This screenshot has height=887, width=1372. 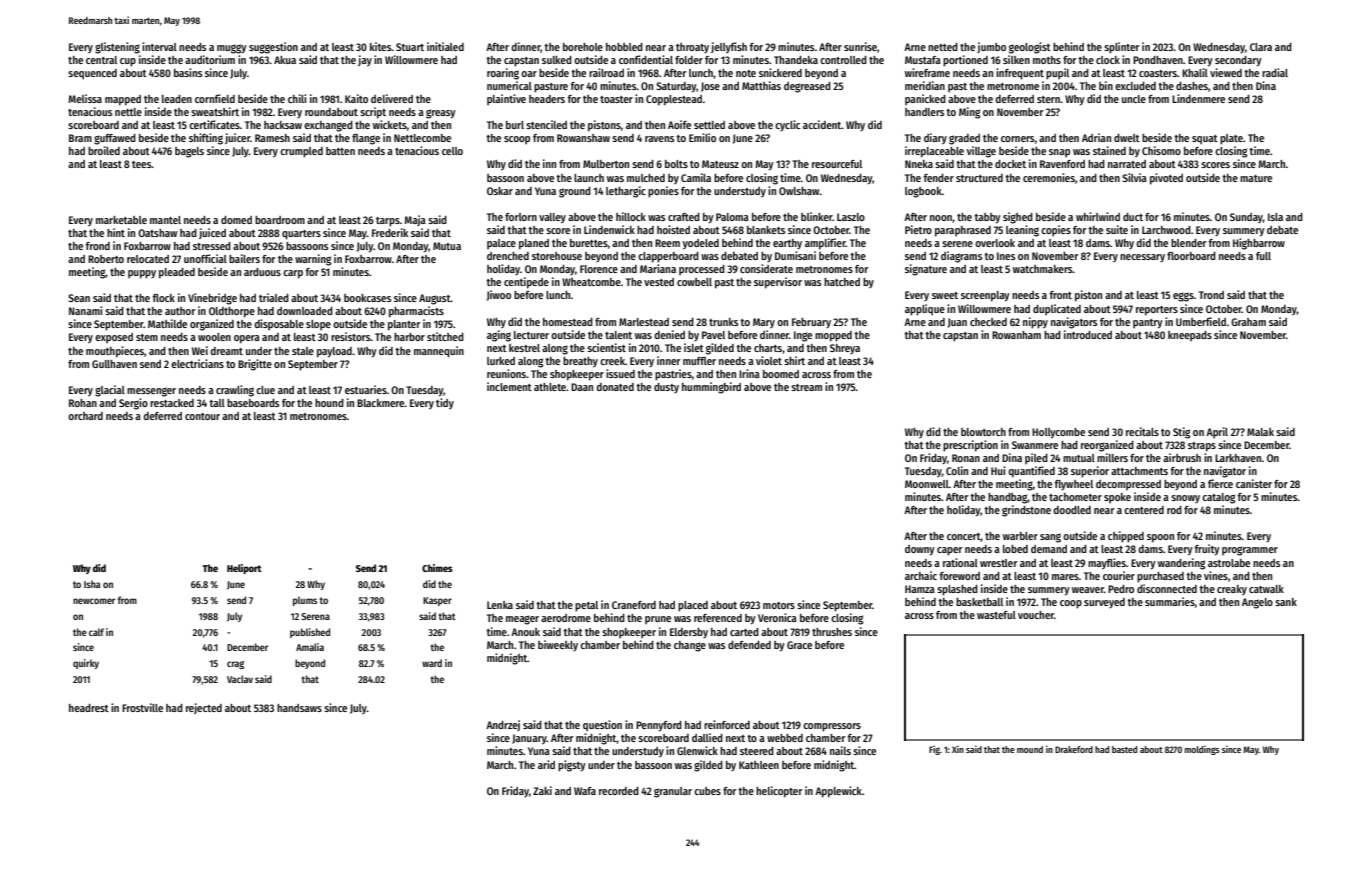 What do you see at coordinates (659, 726) in the screenshot?
I see `Pennyford` at bounding box center [659, 726].
